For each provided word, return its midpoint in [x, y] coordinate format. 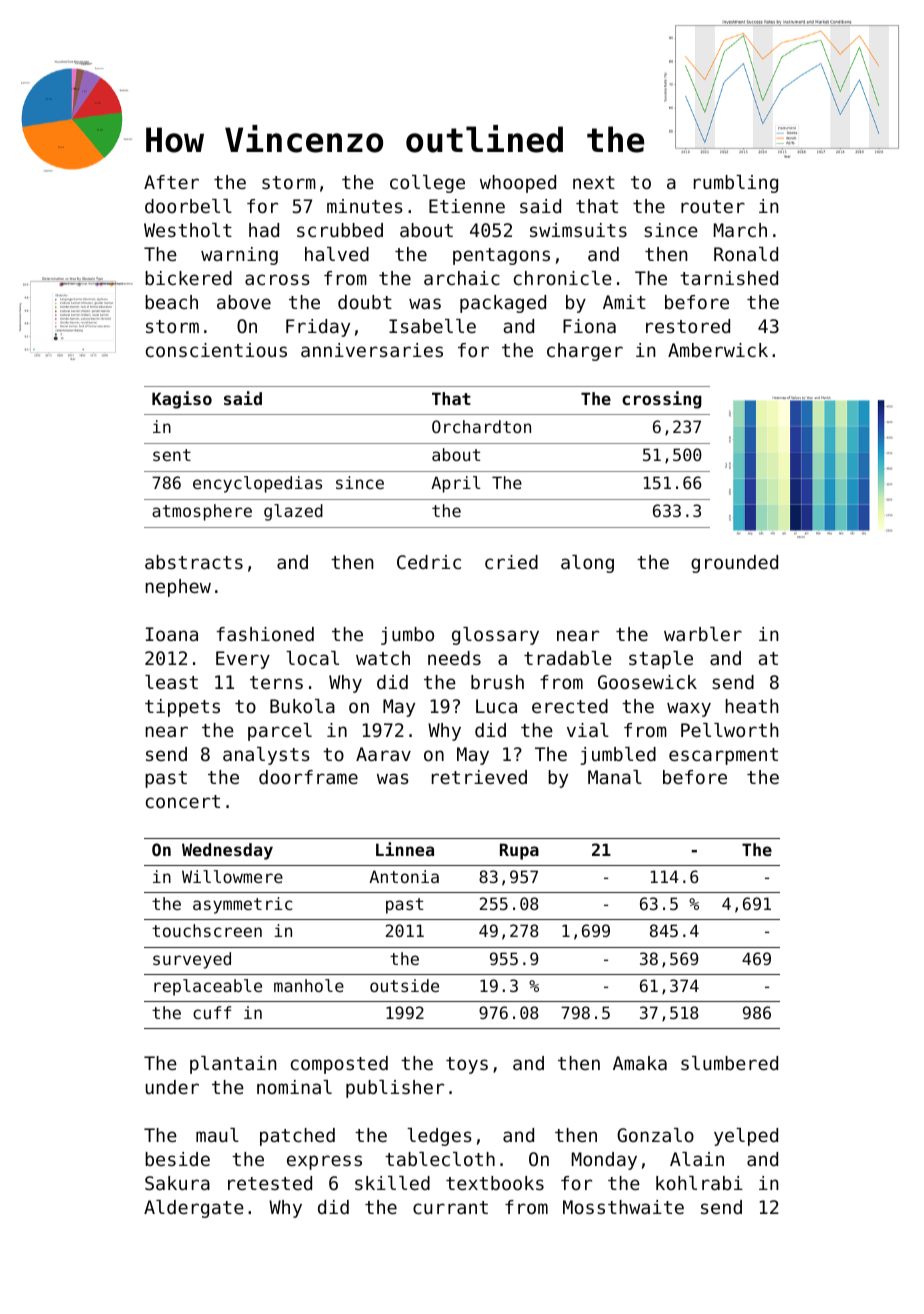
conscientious [216, 350]
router [713, 206]
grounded [734, 564]
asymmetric [242, 905]
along [587, 564]
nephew [178, 588]
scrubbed [340, 230]
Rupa [519, 851]
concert [183, 801]
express [324, 1162]
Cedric [429, 562]
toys [467, 1065]
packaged [503, 304]
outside [404, 985]
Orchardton [481, 426]
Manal [615, 777]
